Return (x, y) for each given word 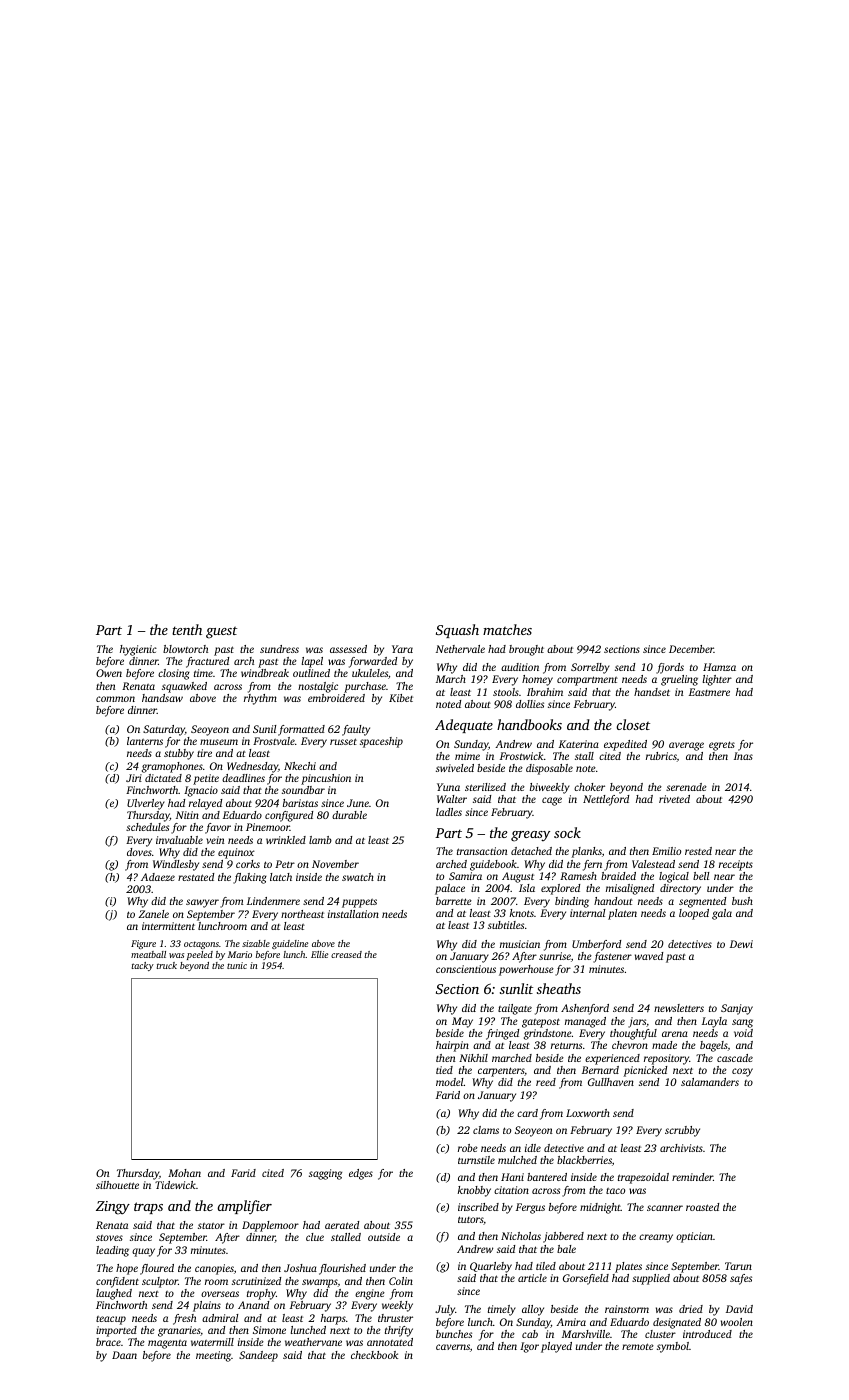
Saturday (164, 730)
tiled (546, 1266)
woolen (737, 1322)
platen (622, 914)
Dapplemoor (270, 1226)
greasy (530, 836)
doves (139, 852)
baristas (300, 803)
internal (587, 913)
